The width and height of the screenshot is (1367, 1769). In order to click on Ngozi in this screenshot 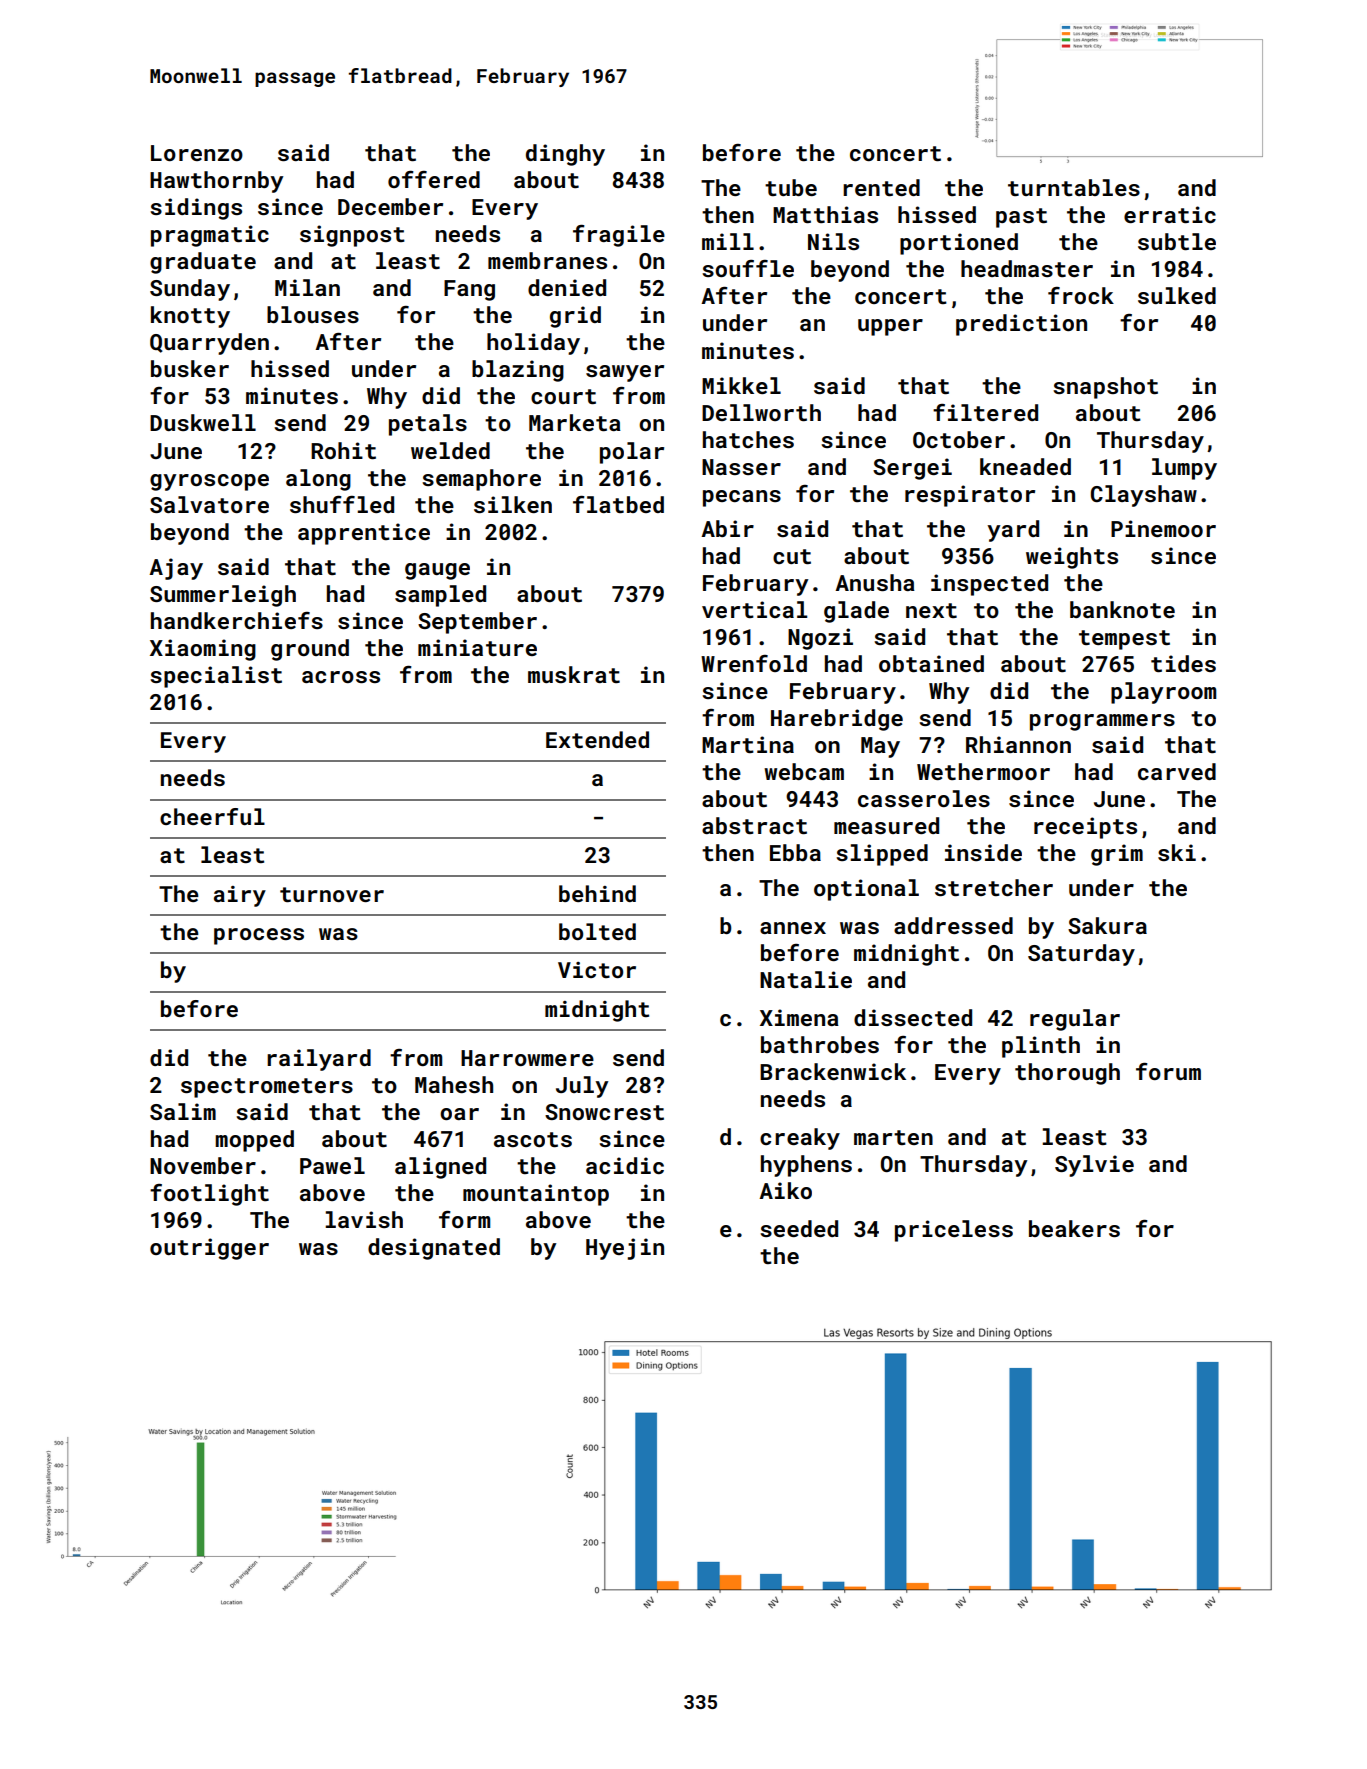, I will do `click(820, 639)`.
